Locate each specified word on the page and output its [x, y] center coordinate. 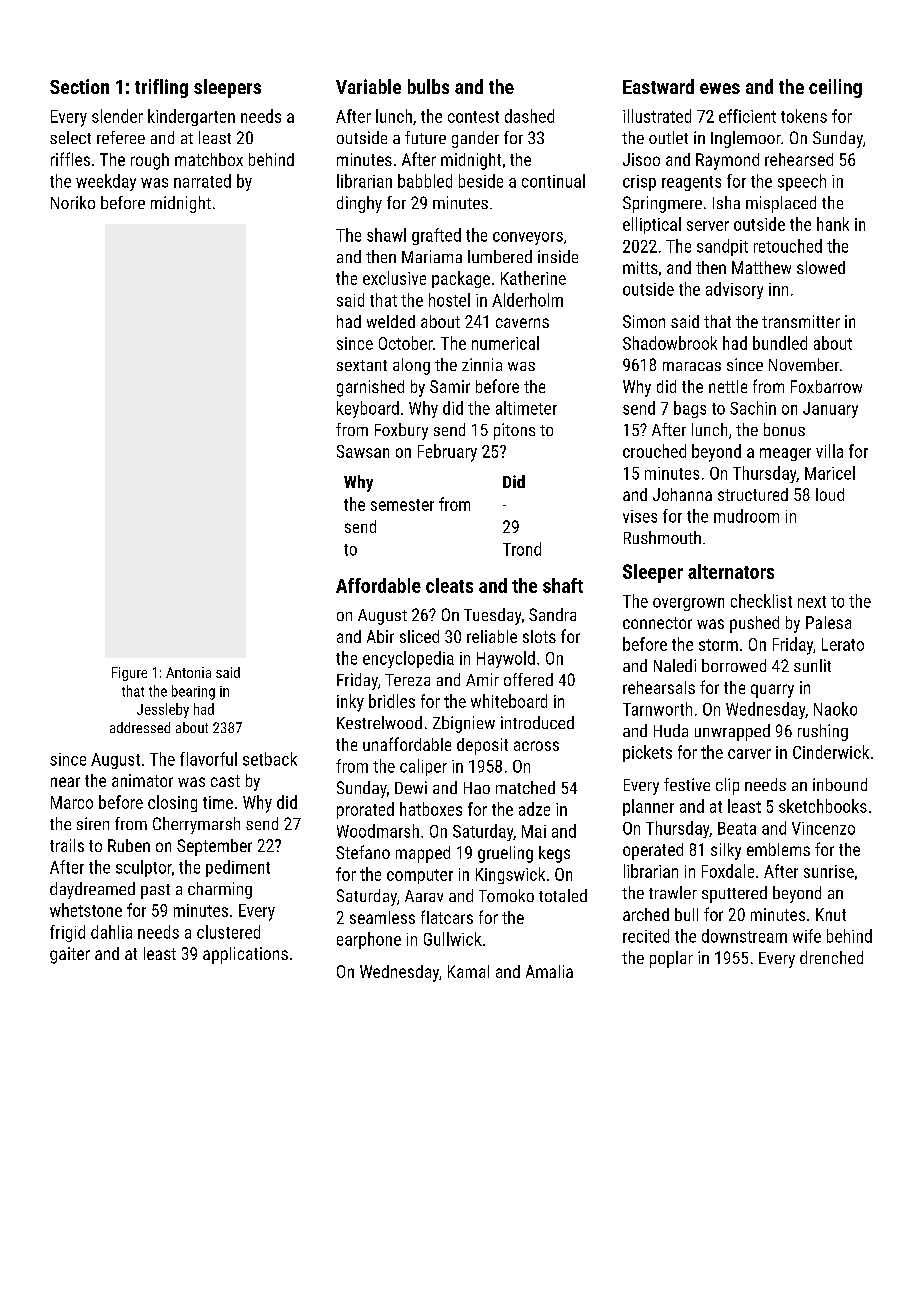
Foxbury [401, 431]
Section [79, 86]
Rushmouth [662, 537]
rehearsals [659, 687]
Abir [380, 636]
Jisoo [641, 159]
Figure [129, 674]
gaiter [70, 955]
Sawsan [363, 451]
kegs [554, 854]
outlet [668, 137]
